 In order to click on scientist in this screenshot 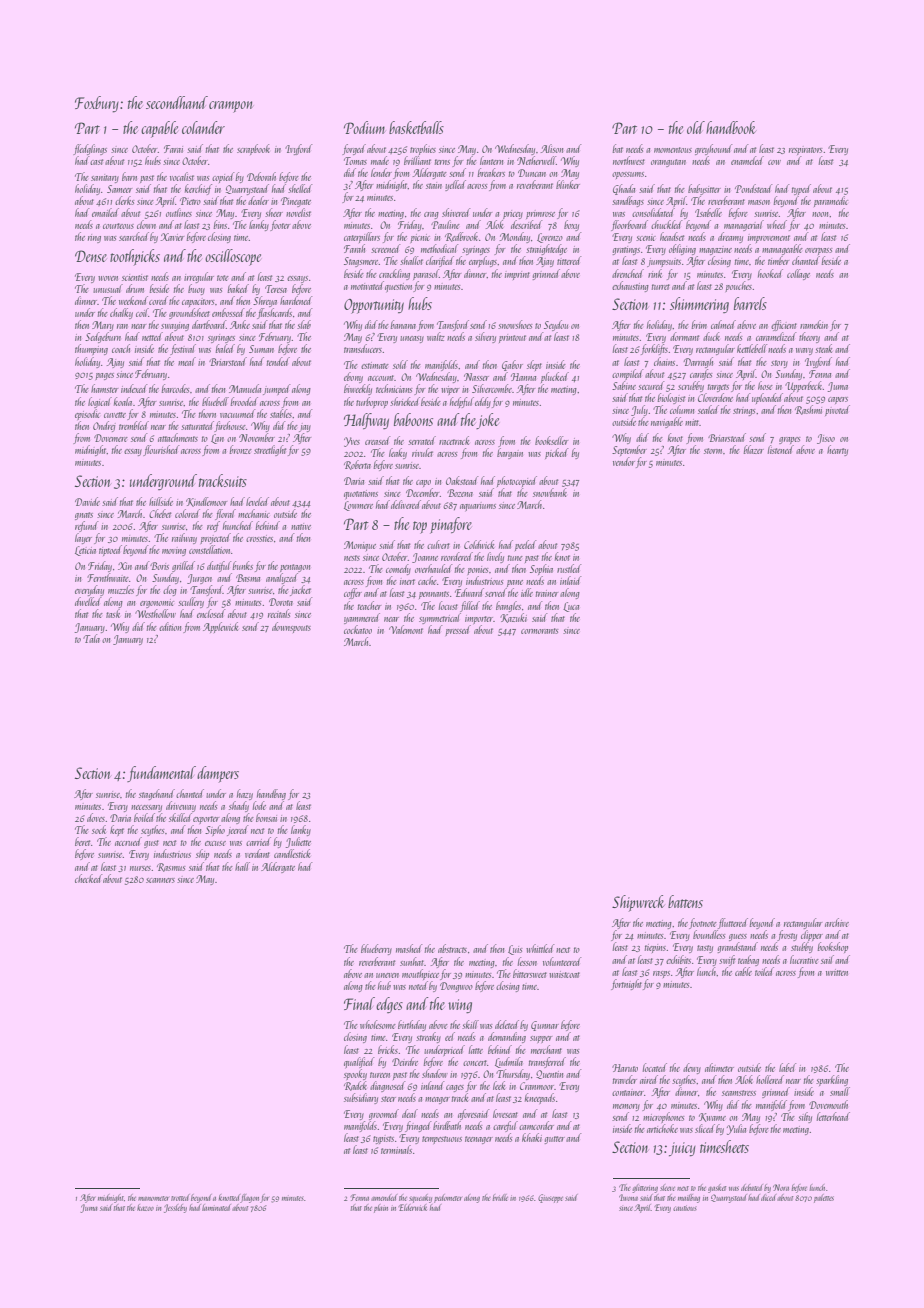, I will do `click(135, 277)`.
